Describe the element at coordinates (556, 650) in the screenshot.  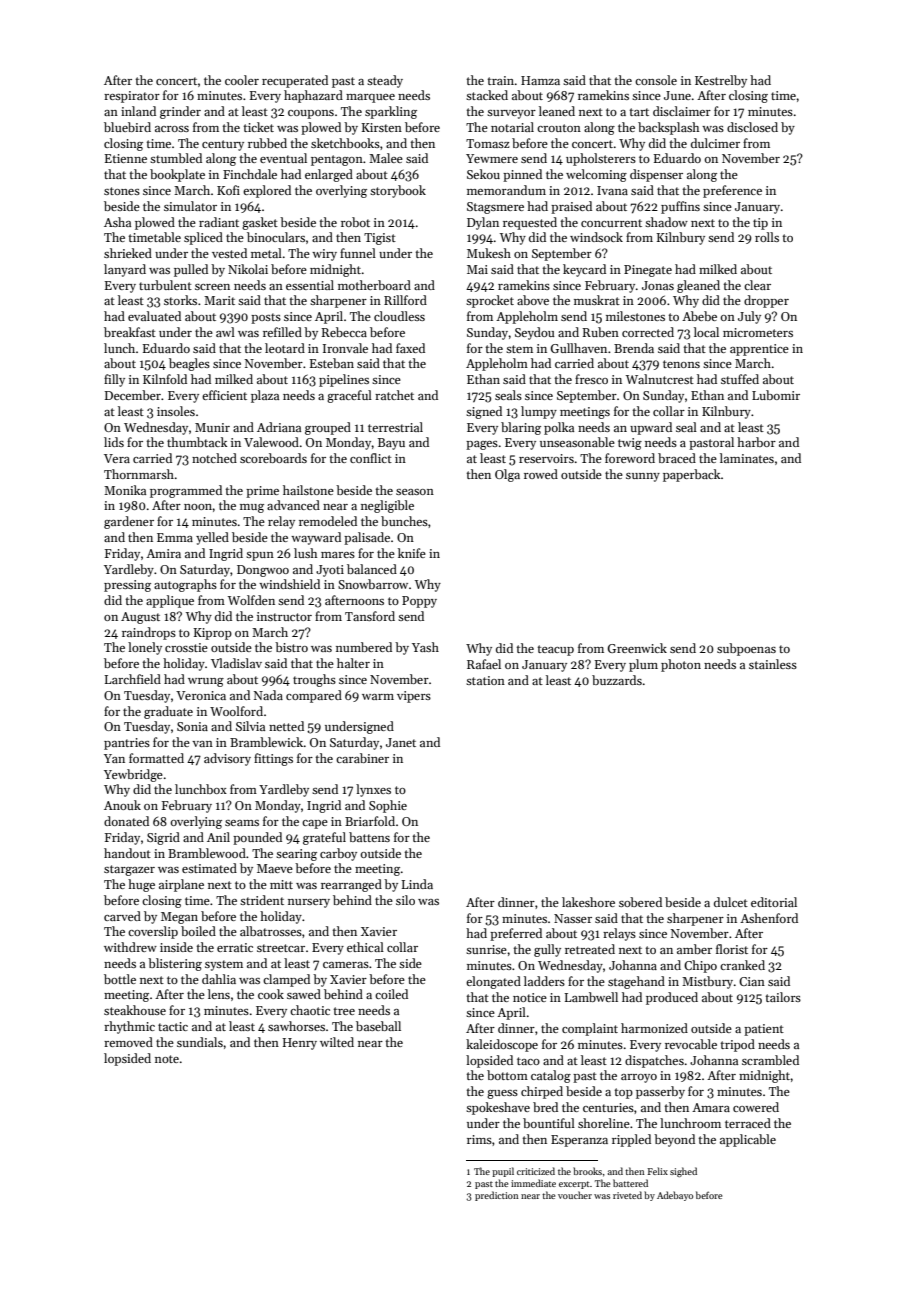
I see `teacup` at that location.
